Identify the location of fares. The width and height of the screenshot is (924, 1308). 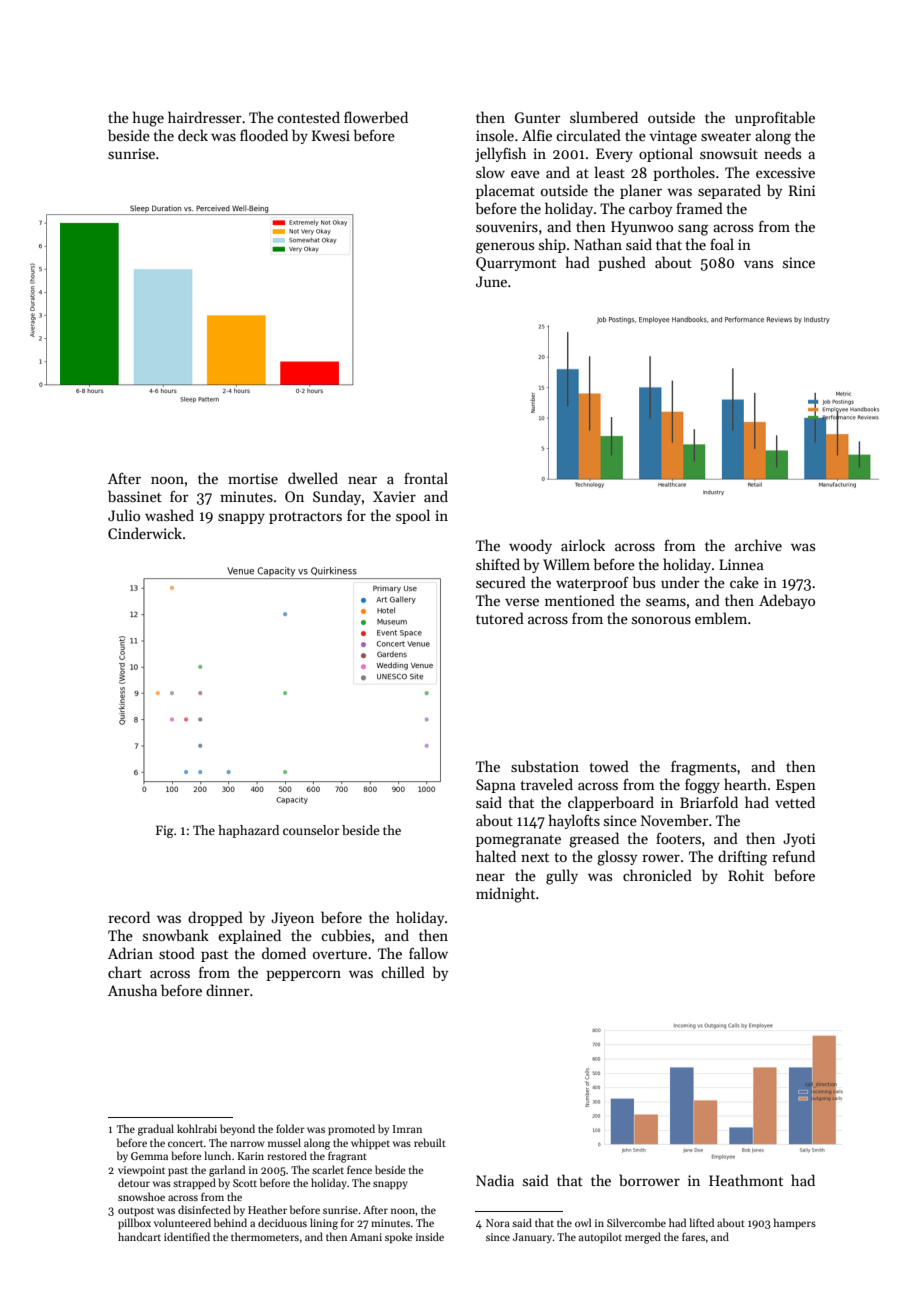
(693, 1236).
